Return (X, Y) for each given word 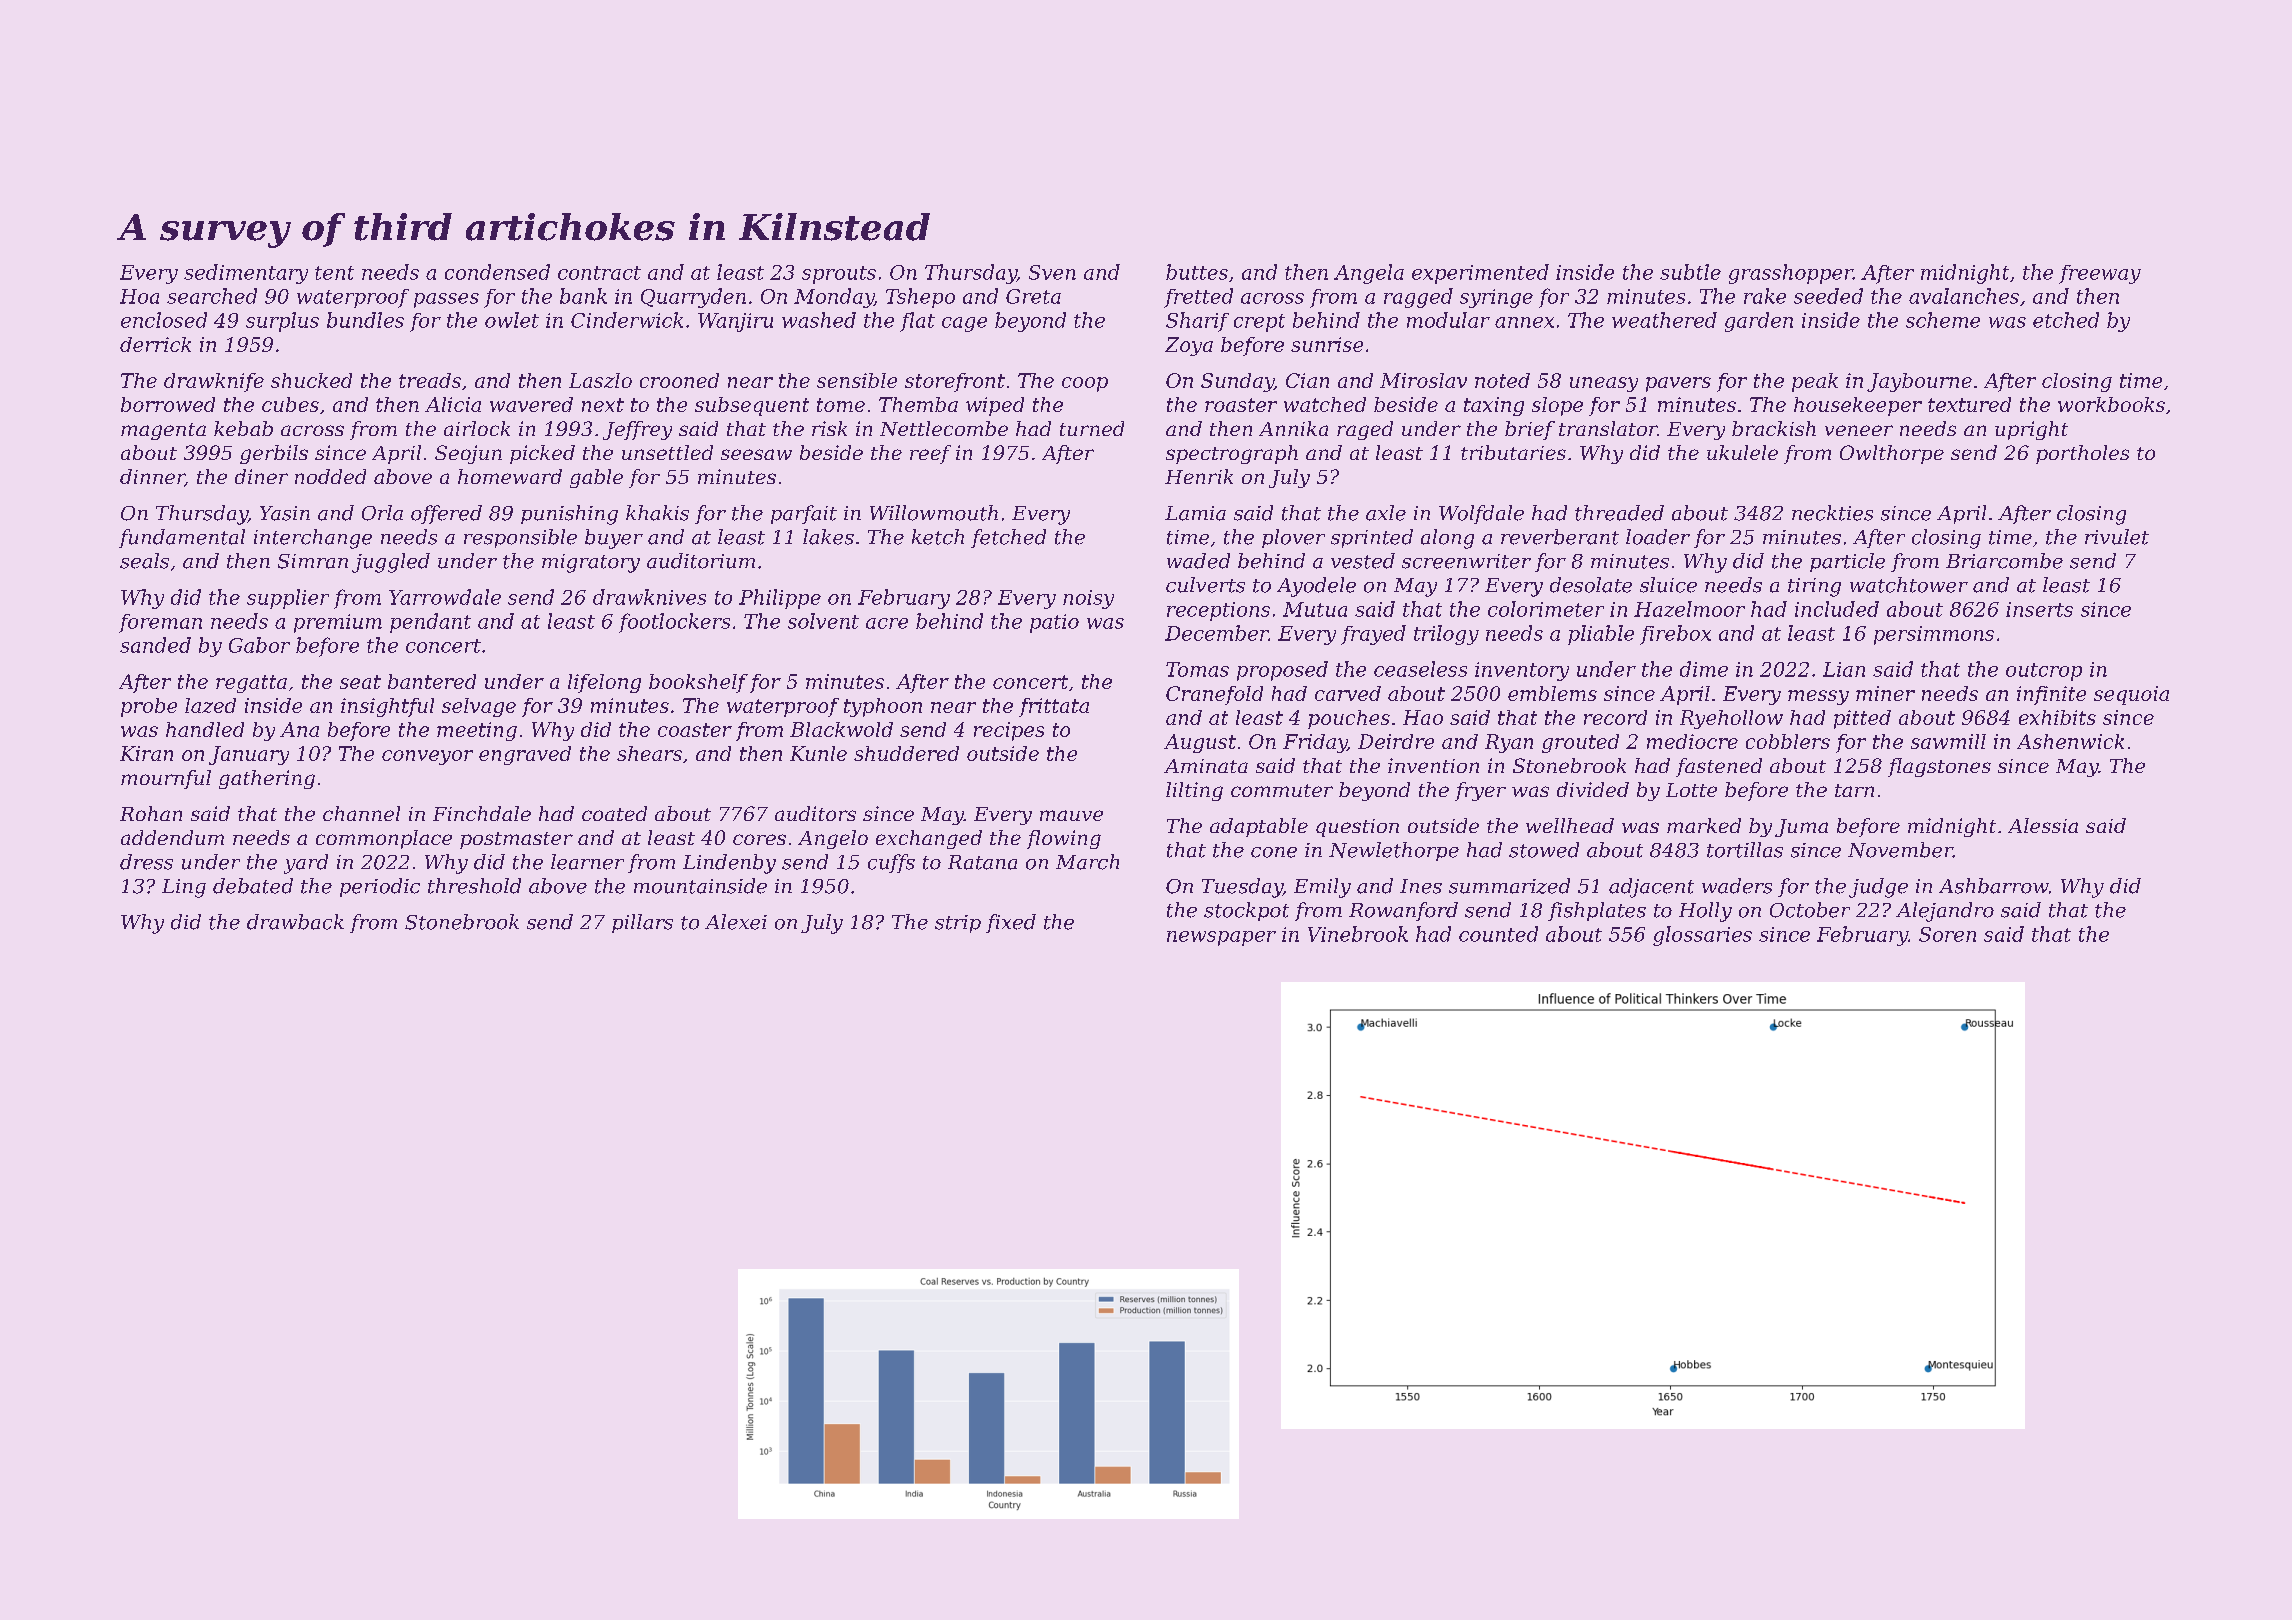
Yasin (285, 513)
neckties (1832, 513)
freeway (2100, 274)
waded (1198, 561)
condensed (497, 272)
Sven (1052, 272)
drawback (295, 922)
